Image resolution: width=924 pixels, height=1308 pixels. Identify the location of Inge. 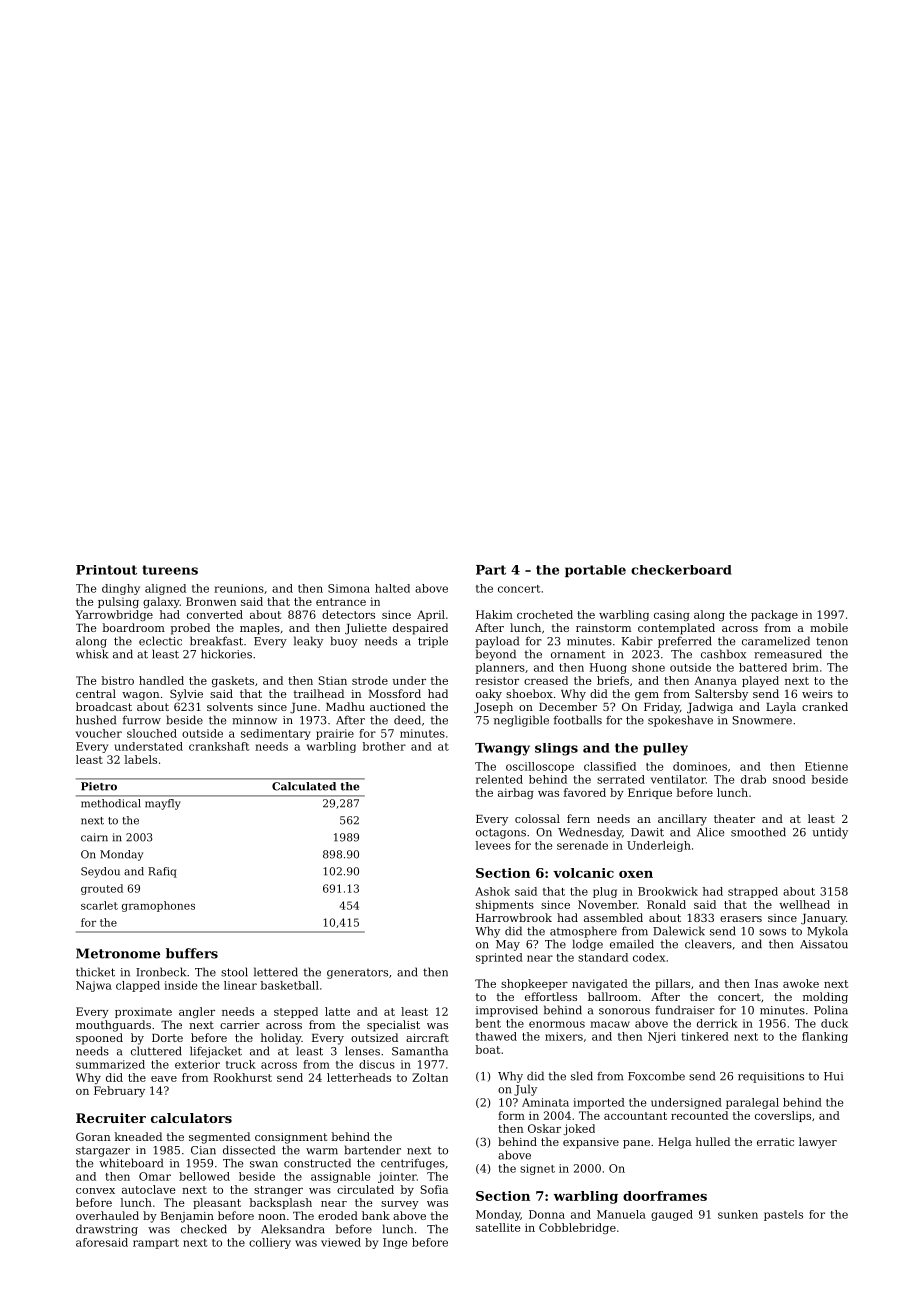
(395, 1243).
